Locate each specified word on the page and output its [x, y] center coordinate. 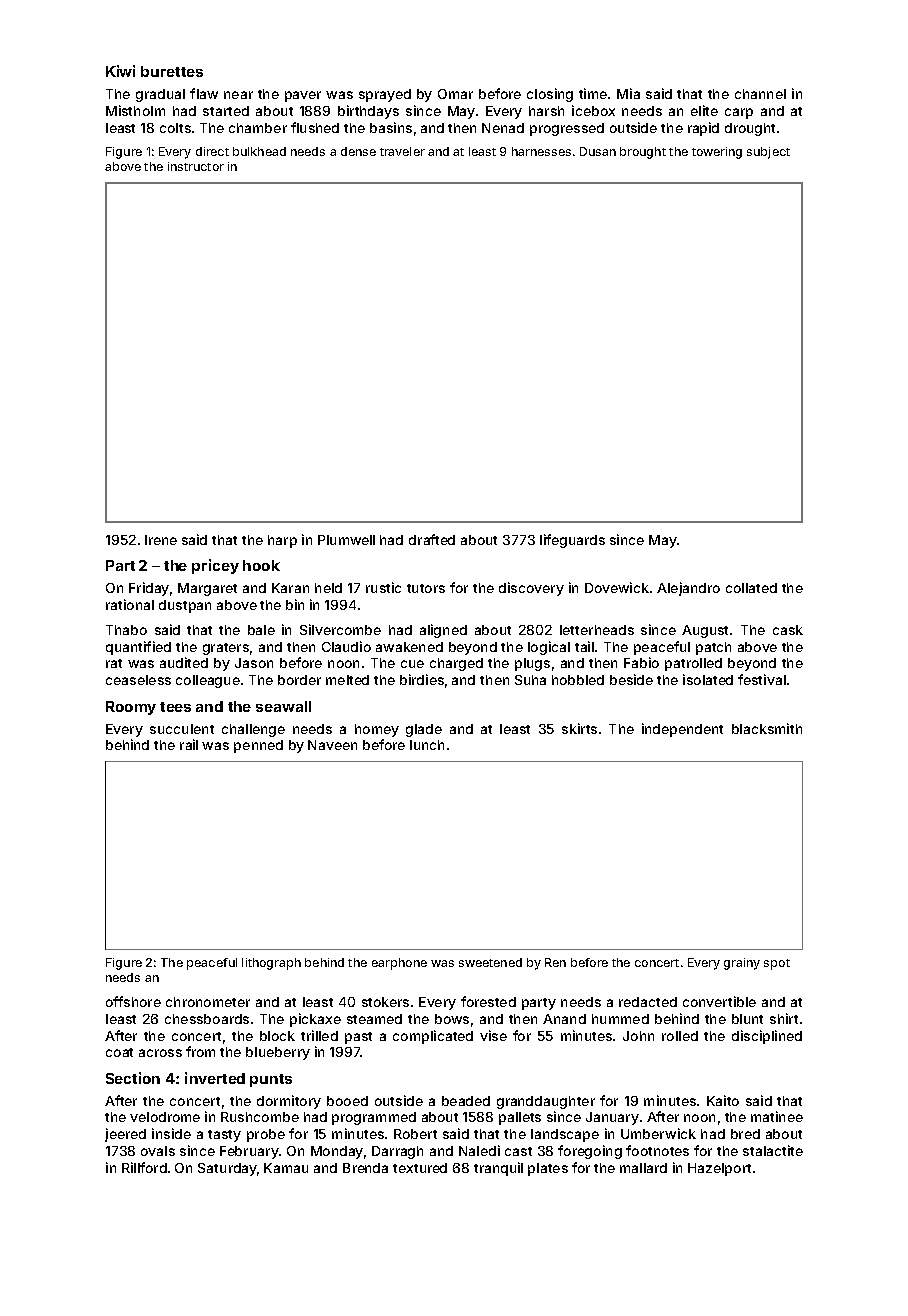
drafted [432, 539]
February [249, 1152]
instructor [196, 166]
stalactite [773, 1150]
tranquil [498, 1169]
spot [777, 964]
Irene [161, 540]
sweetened [490, 962]
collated [751, 588]
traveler [402, 151]
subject [768, 153]
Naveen [332, 745]
